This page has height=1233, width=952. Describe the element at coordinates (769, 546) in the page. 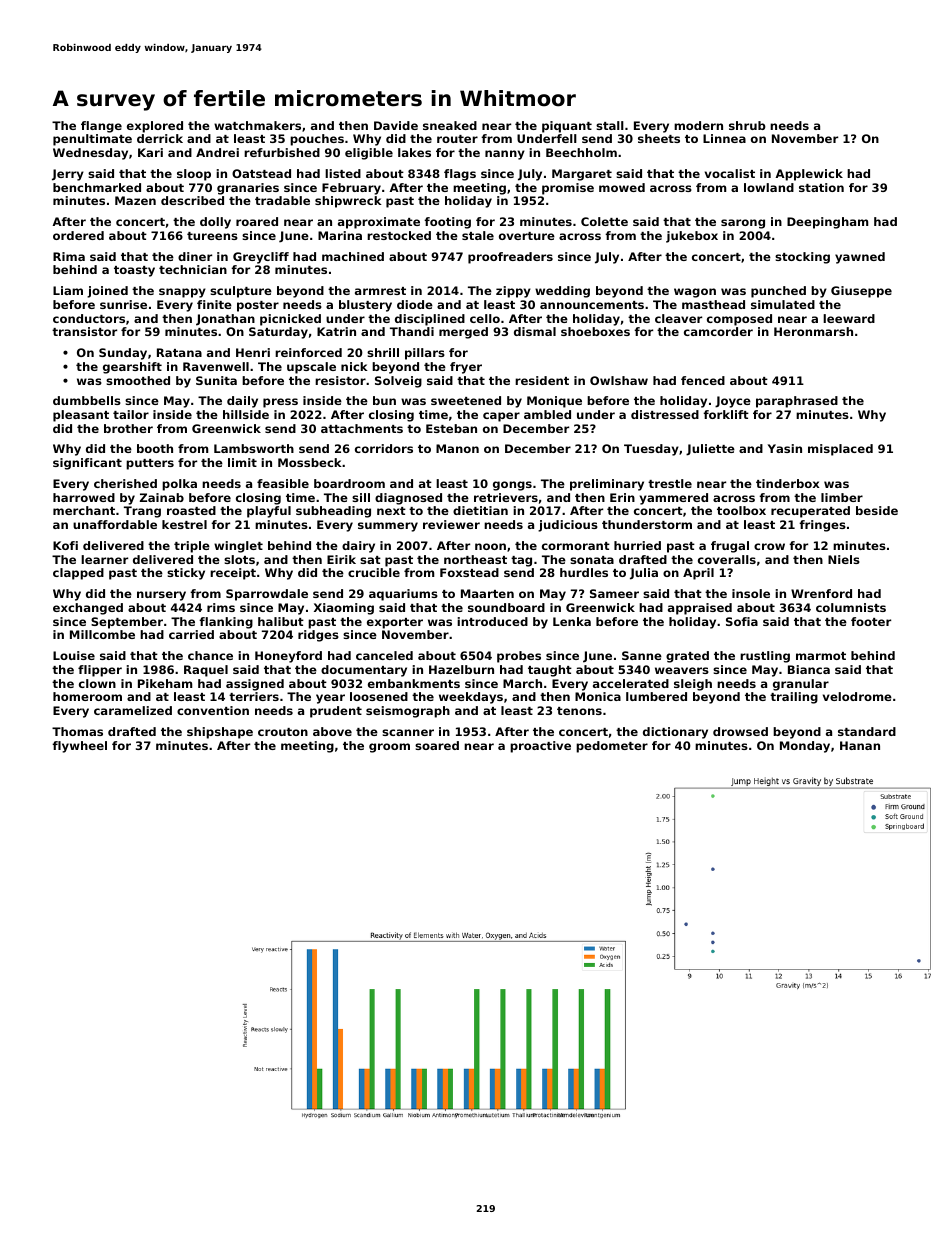

I see `crow` at that location.
